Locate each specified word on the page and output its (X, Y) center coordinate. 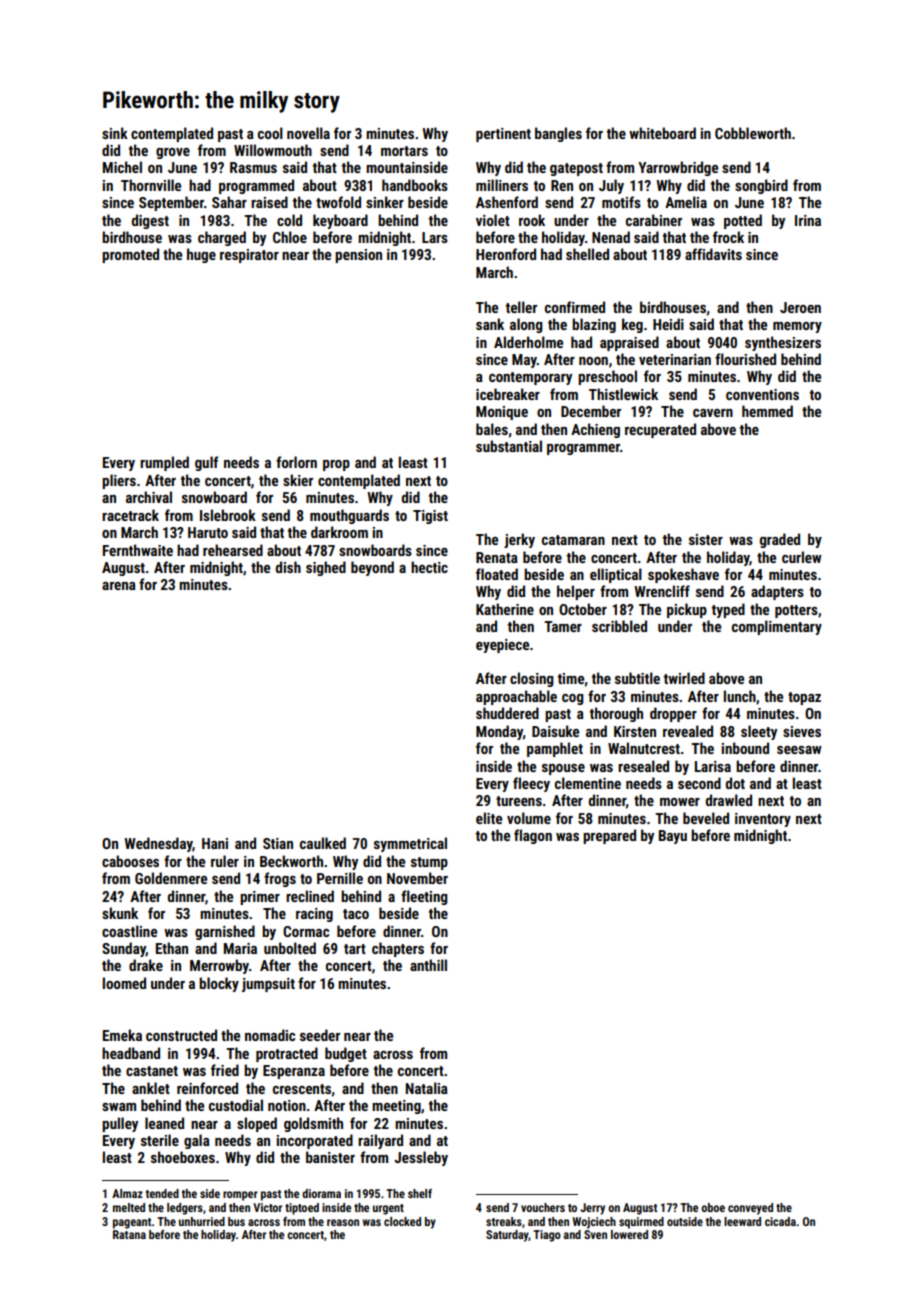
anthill (428, 965)
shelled (587, 254)
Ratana (129, 1234)
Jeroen (800, 307)
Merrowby (219, 966)
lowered (629, 1234)
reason (343, 1222)
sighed (326, 568)
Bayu (673, 837)
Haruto (208, 532)
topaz (804, 698)
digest (150, 221)
